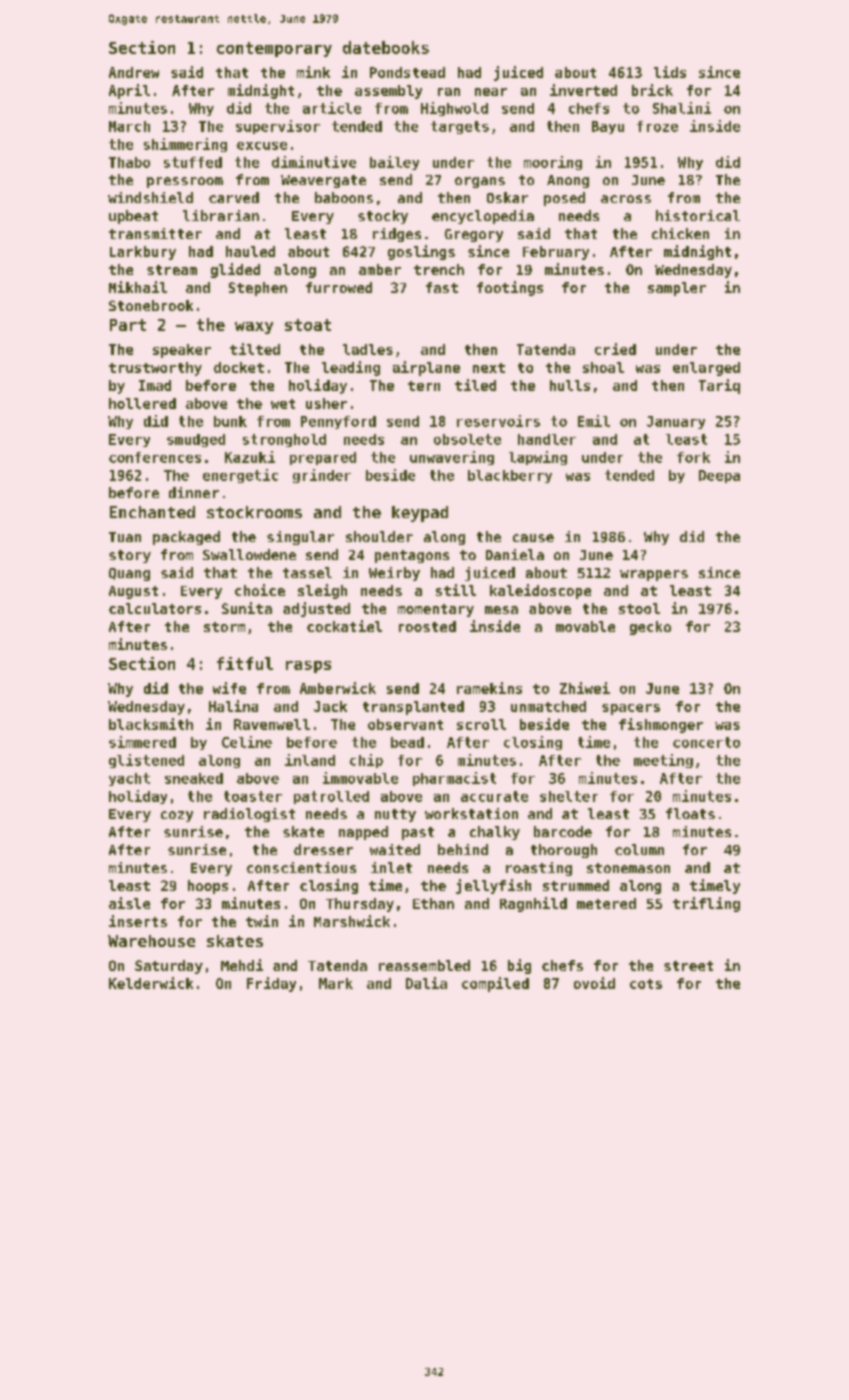  I want to click on datebooks, so click(386, 47).
